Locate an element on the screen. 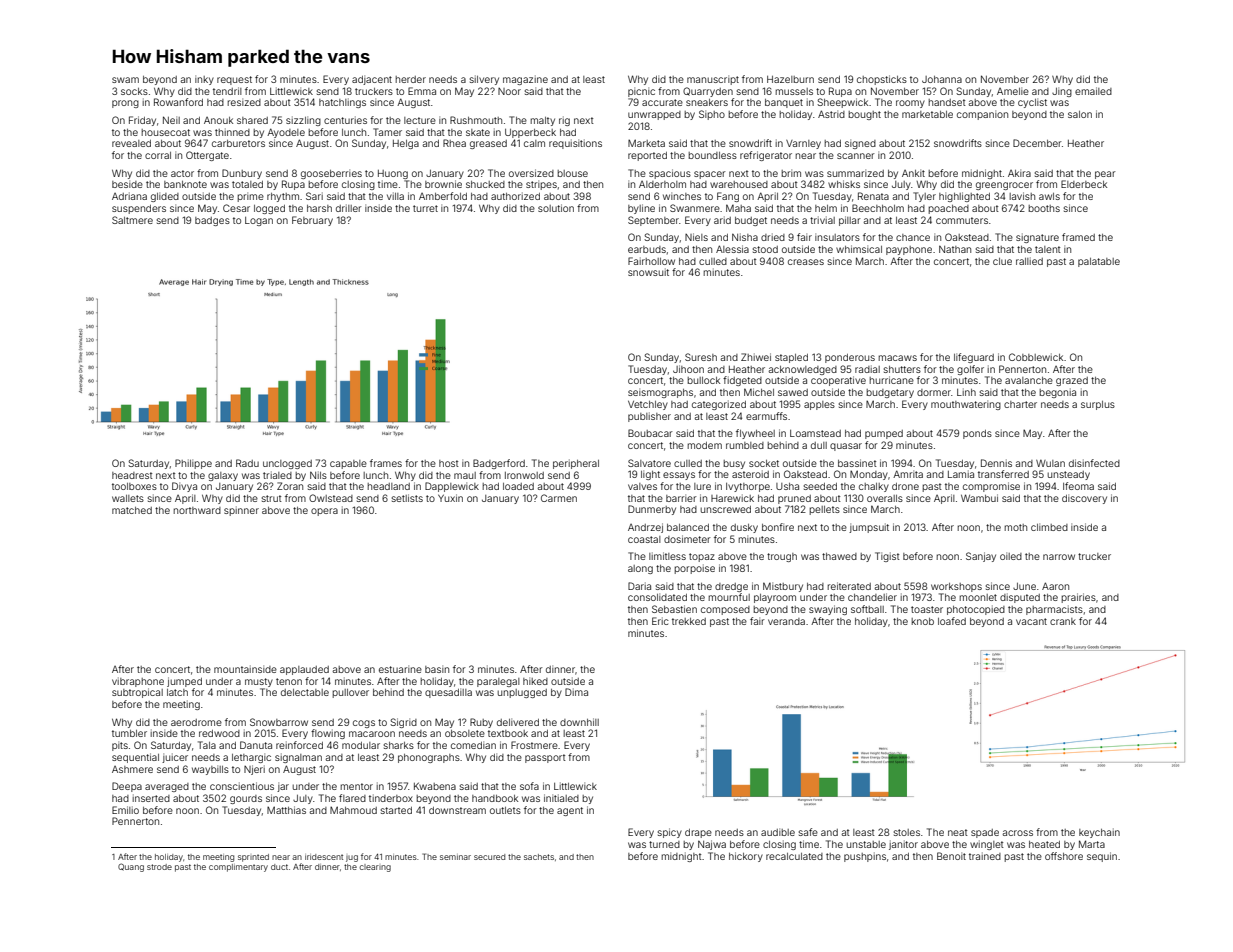  suspenders is located at coordinates (139, 209).
